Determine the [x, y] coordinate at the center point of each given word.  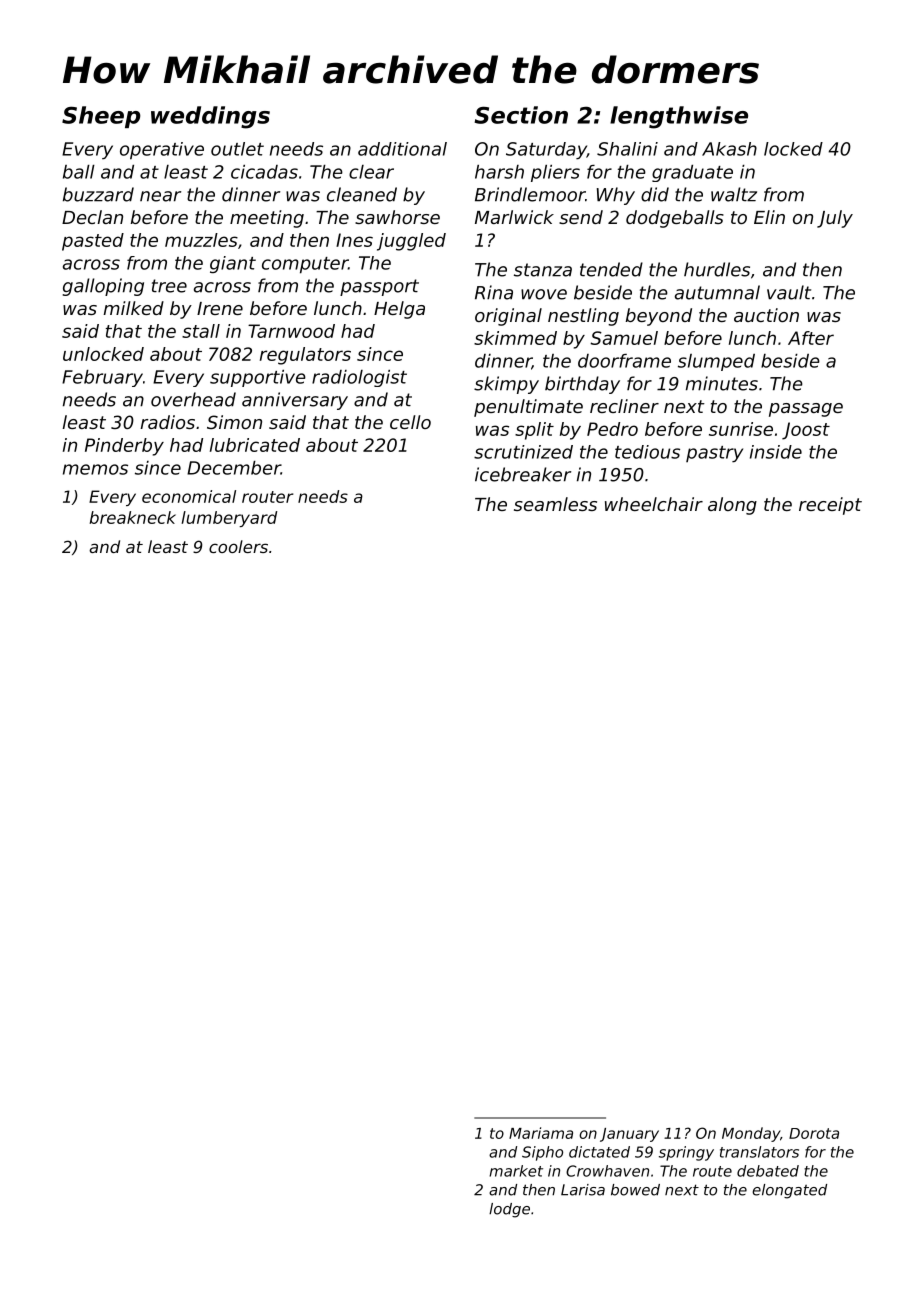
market [516, 1171]
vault [789, 292]
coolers [238, 546]
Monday [751, 1134]
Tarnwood [291, 331]
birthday [582, 385]
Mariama [541, 1133]
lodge [509, 1210]
